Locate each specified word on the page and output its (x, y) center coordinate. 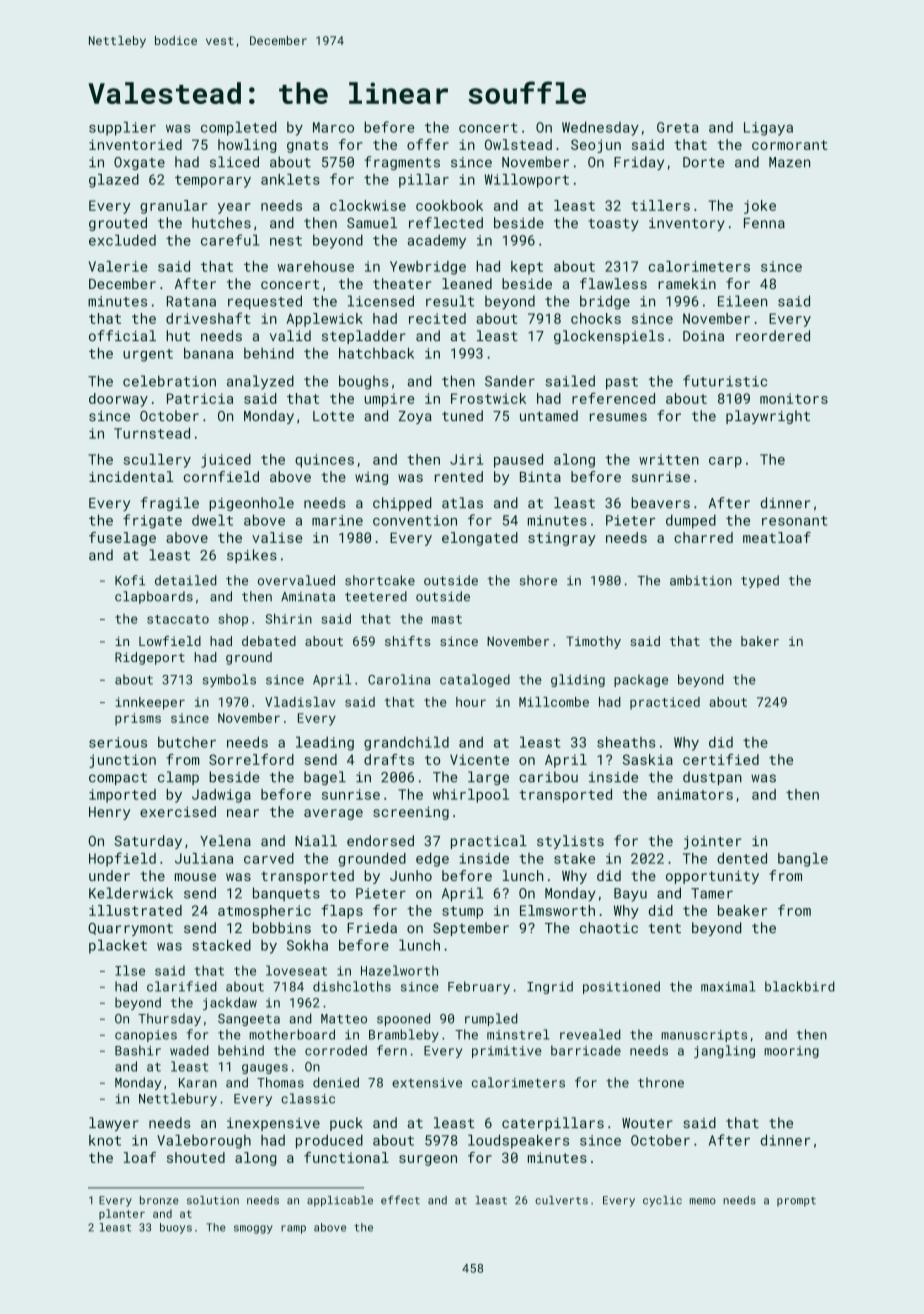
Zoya (415, 417)
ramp (293, 1229)
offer (428, 144)
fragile (170, 504)
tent (665, 928)
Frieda (372, 927)
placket (118, 946)
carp (725, 462)
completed (239, 128)
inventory (687, 224)
